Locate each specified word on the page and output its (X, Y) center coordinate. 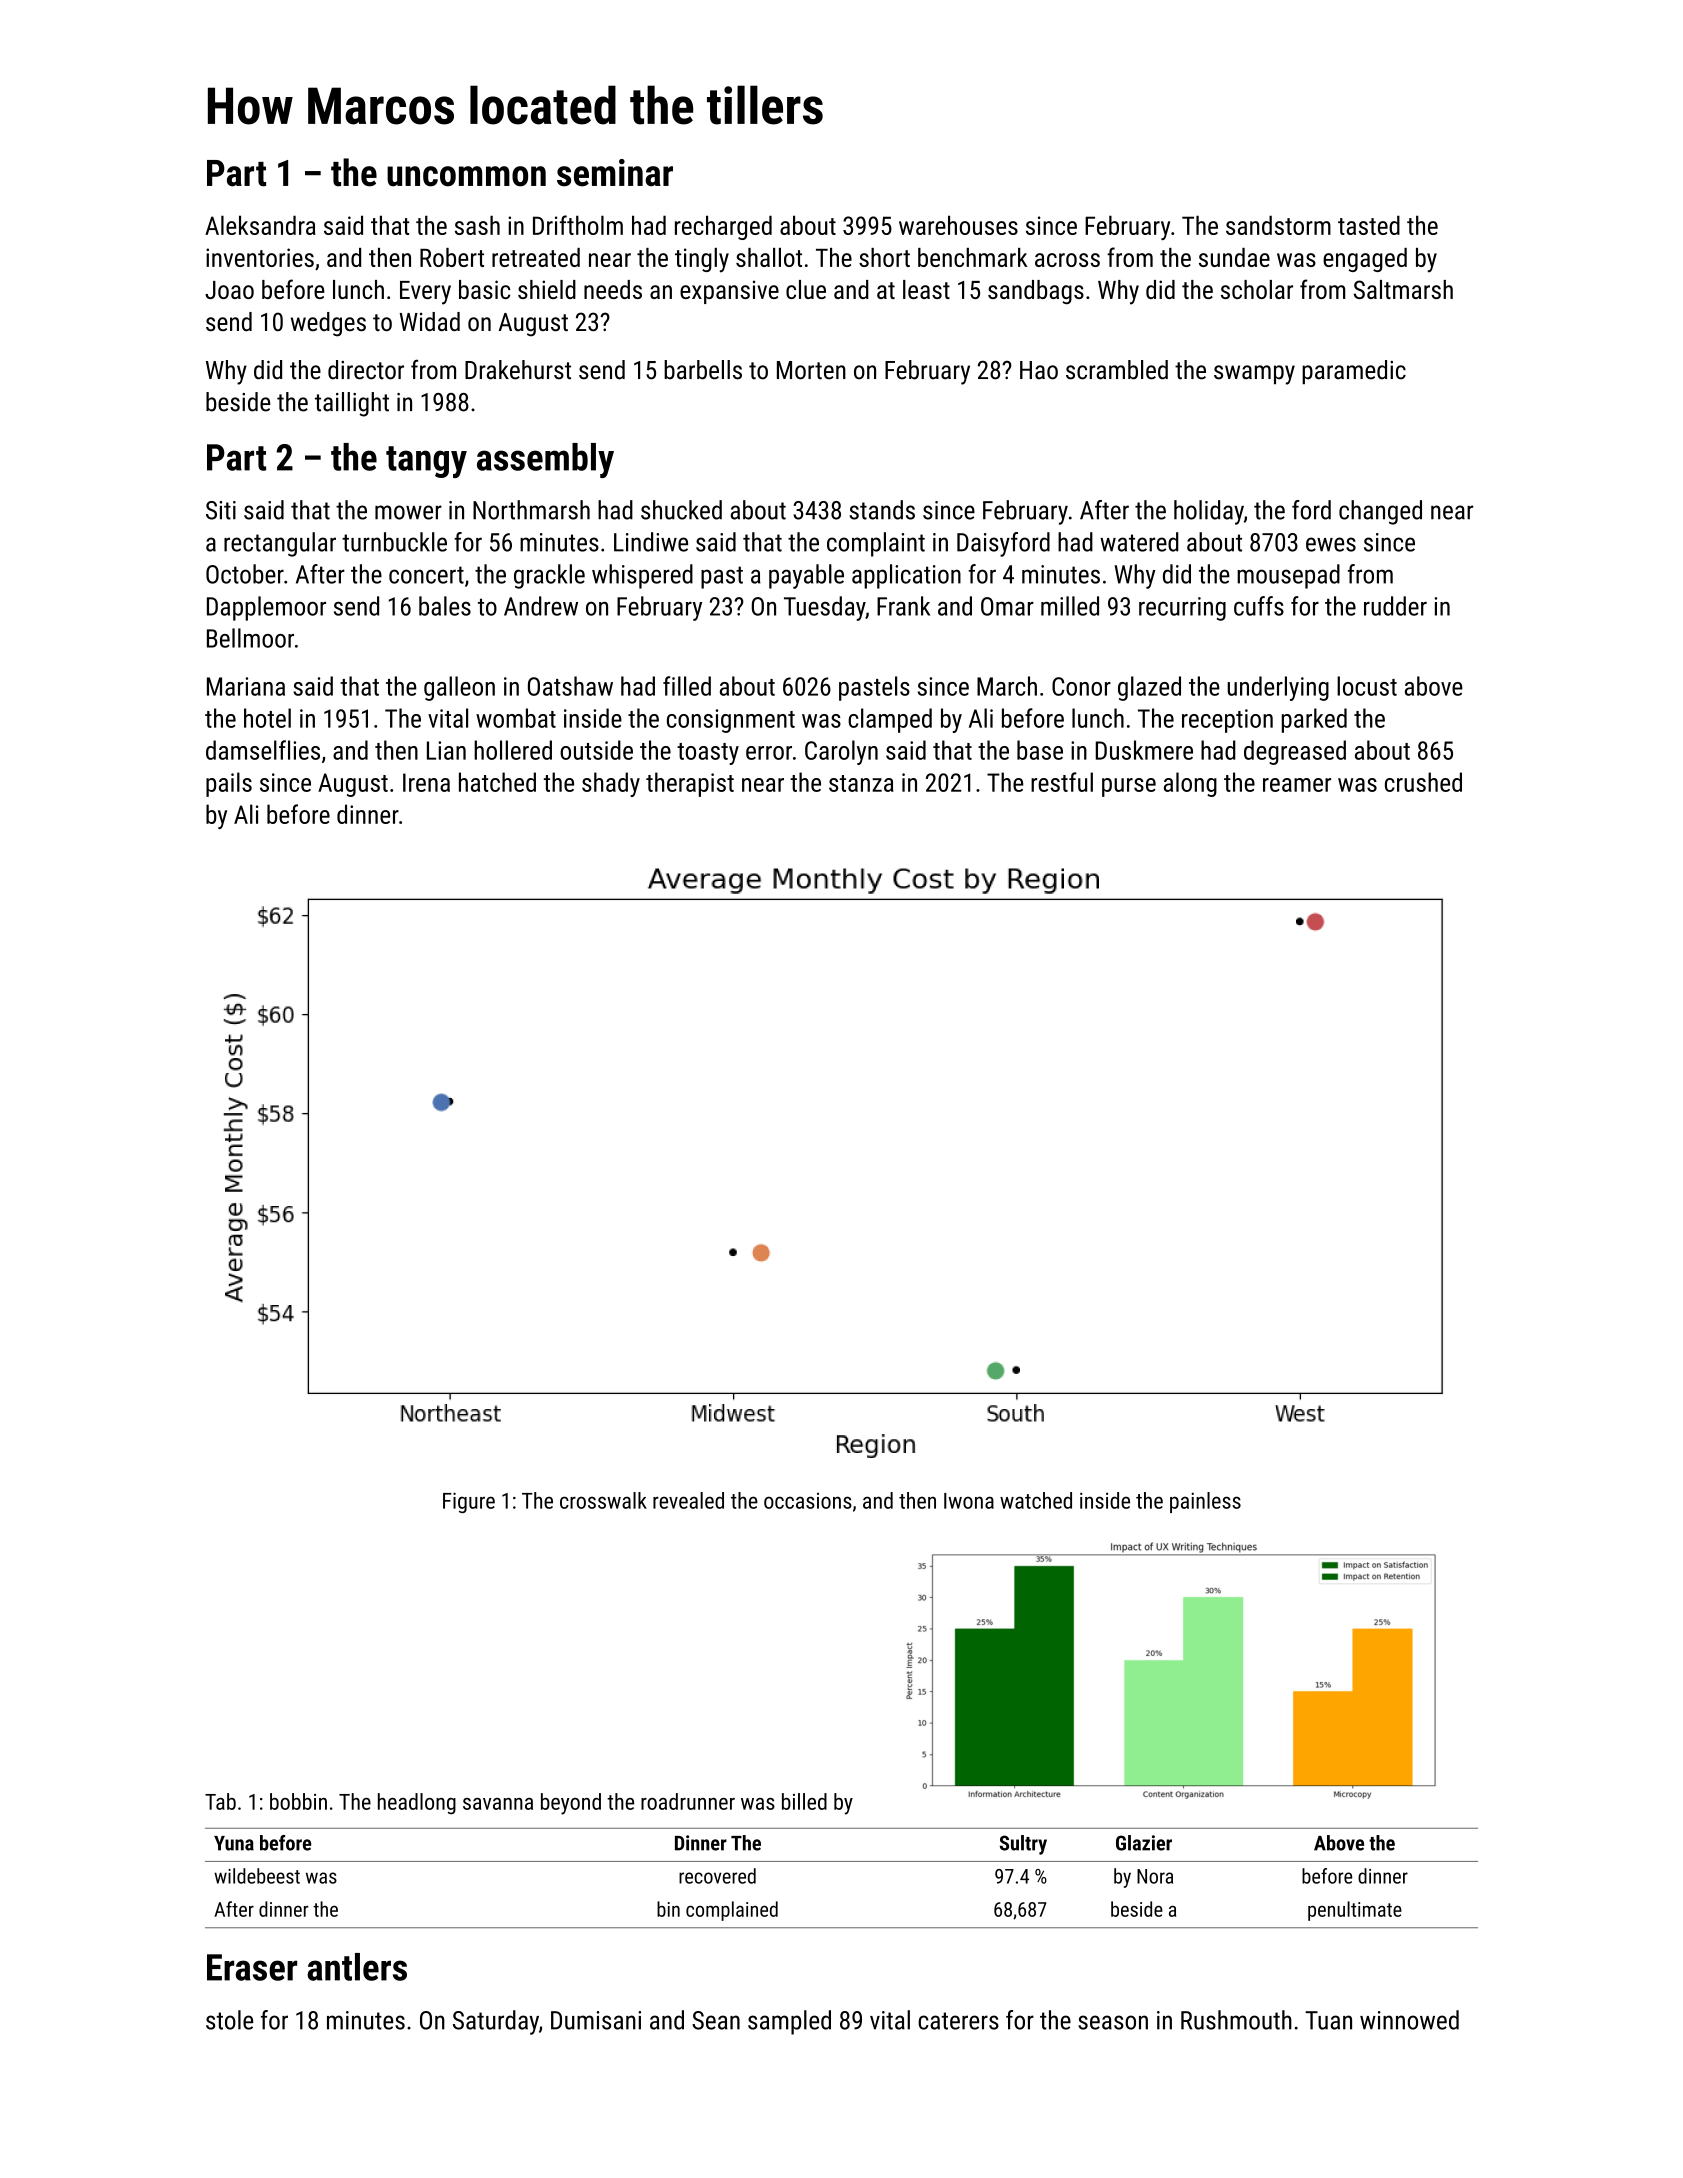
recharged (723, 227)
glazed (1149, 688)
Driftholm (578, 225)
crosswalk (603, 1500)
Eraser (252, 1967)
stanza (861, 783)
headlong (417, 1804)
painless (1205, 1502)
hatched (497, 782)
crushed (1423, 782)
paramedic (1354, 372)
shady (611, 784)
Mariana (246, 686)
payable (806, 576)
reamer (1297, 785)
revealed (688, 1500)
